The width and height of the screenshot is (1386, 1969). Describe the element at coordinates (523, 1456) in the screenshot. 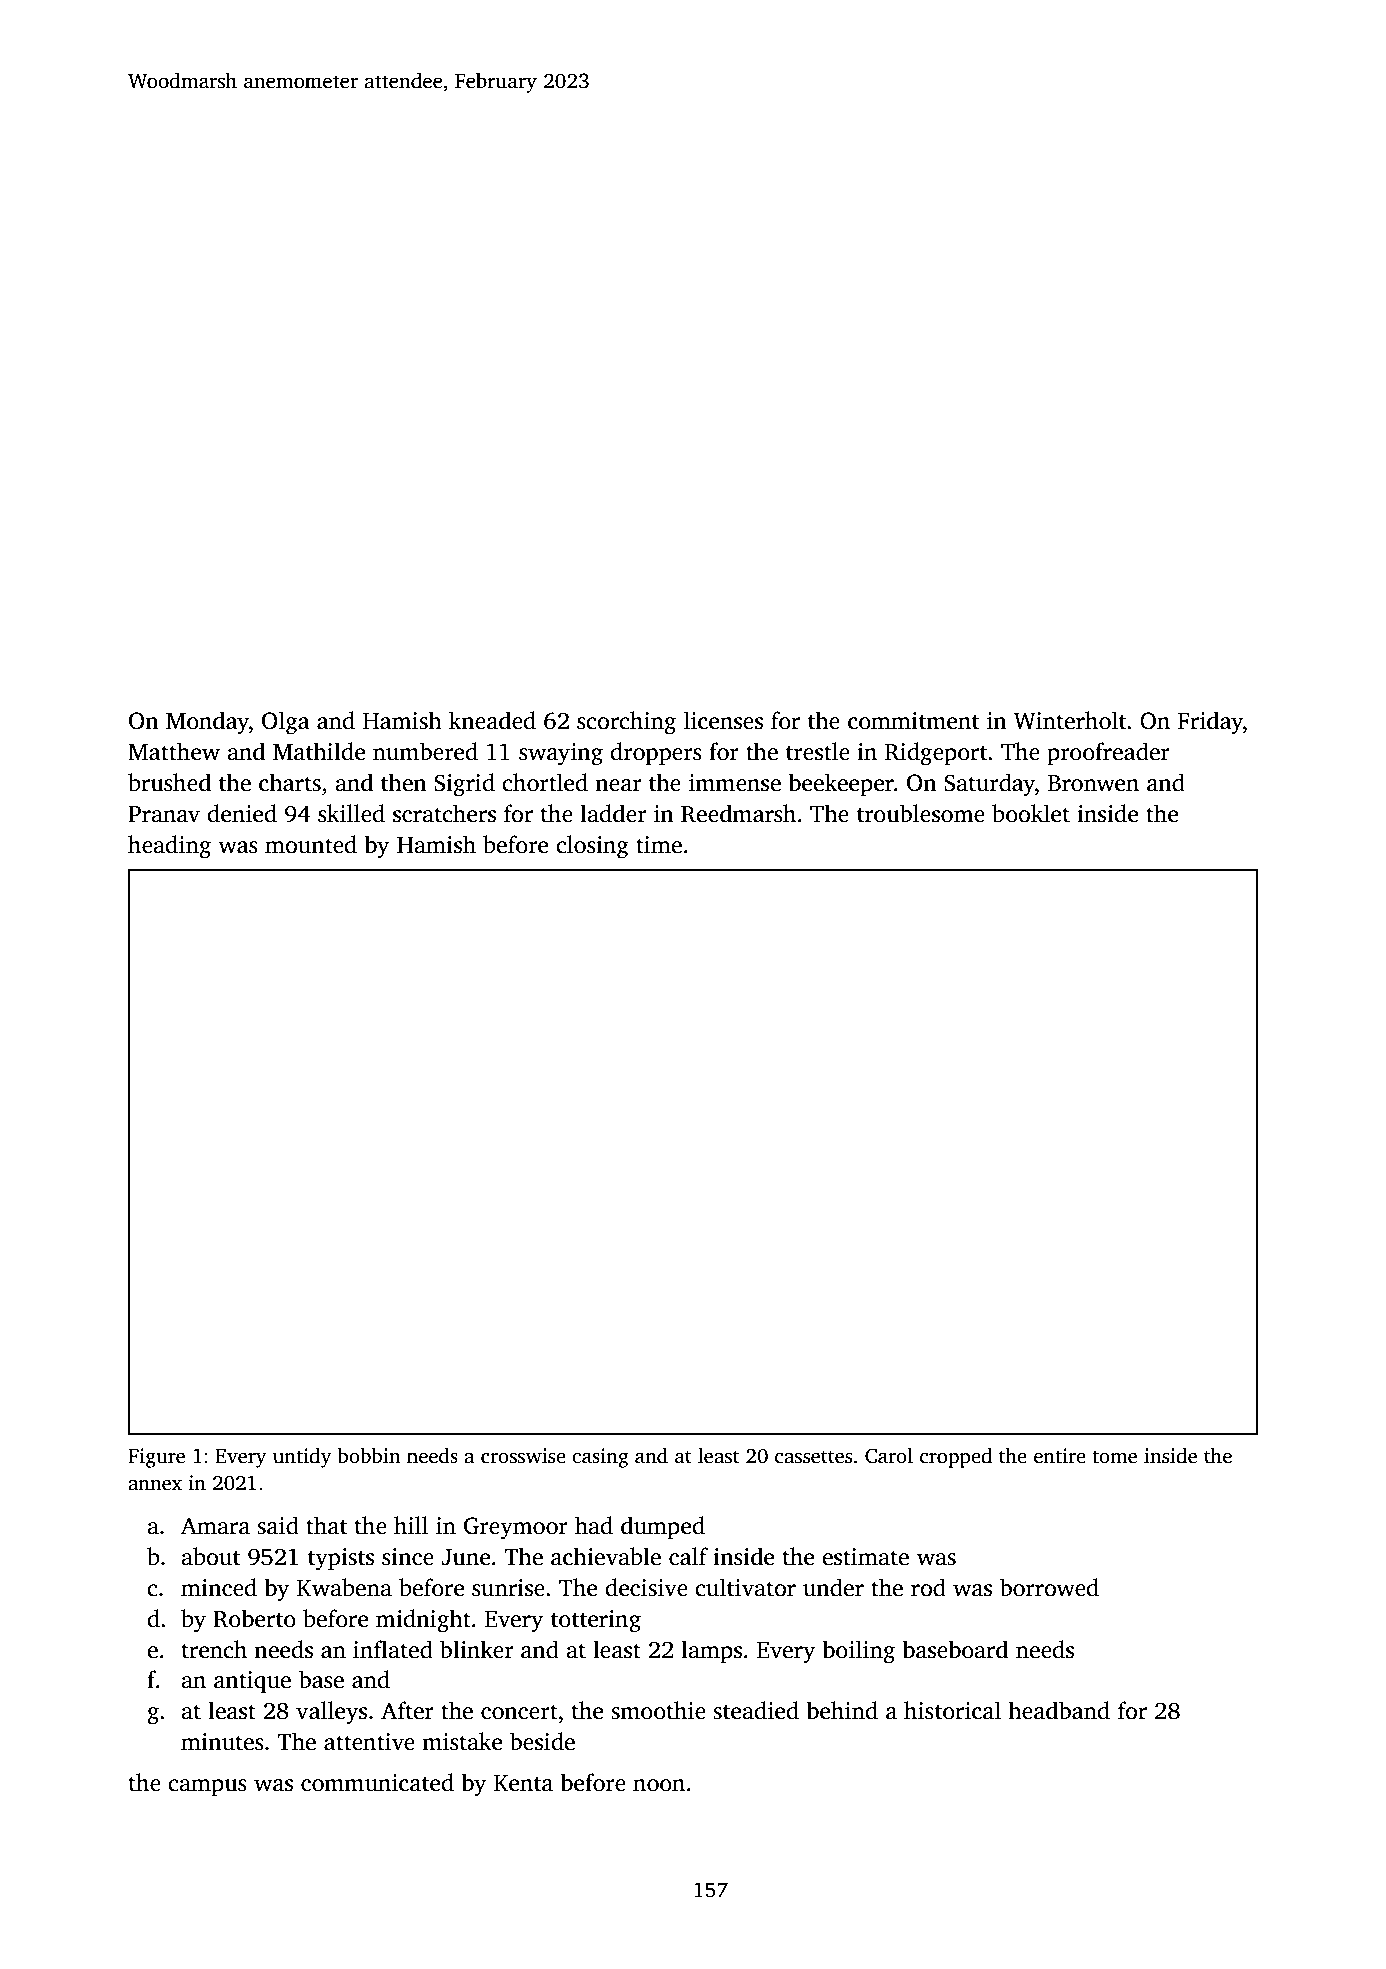

I see `crosswise` at that location.
